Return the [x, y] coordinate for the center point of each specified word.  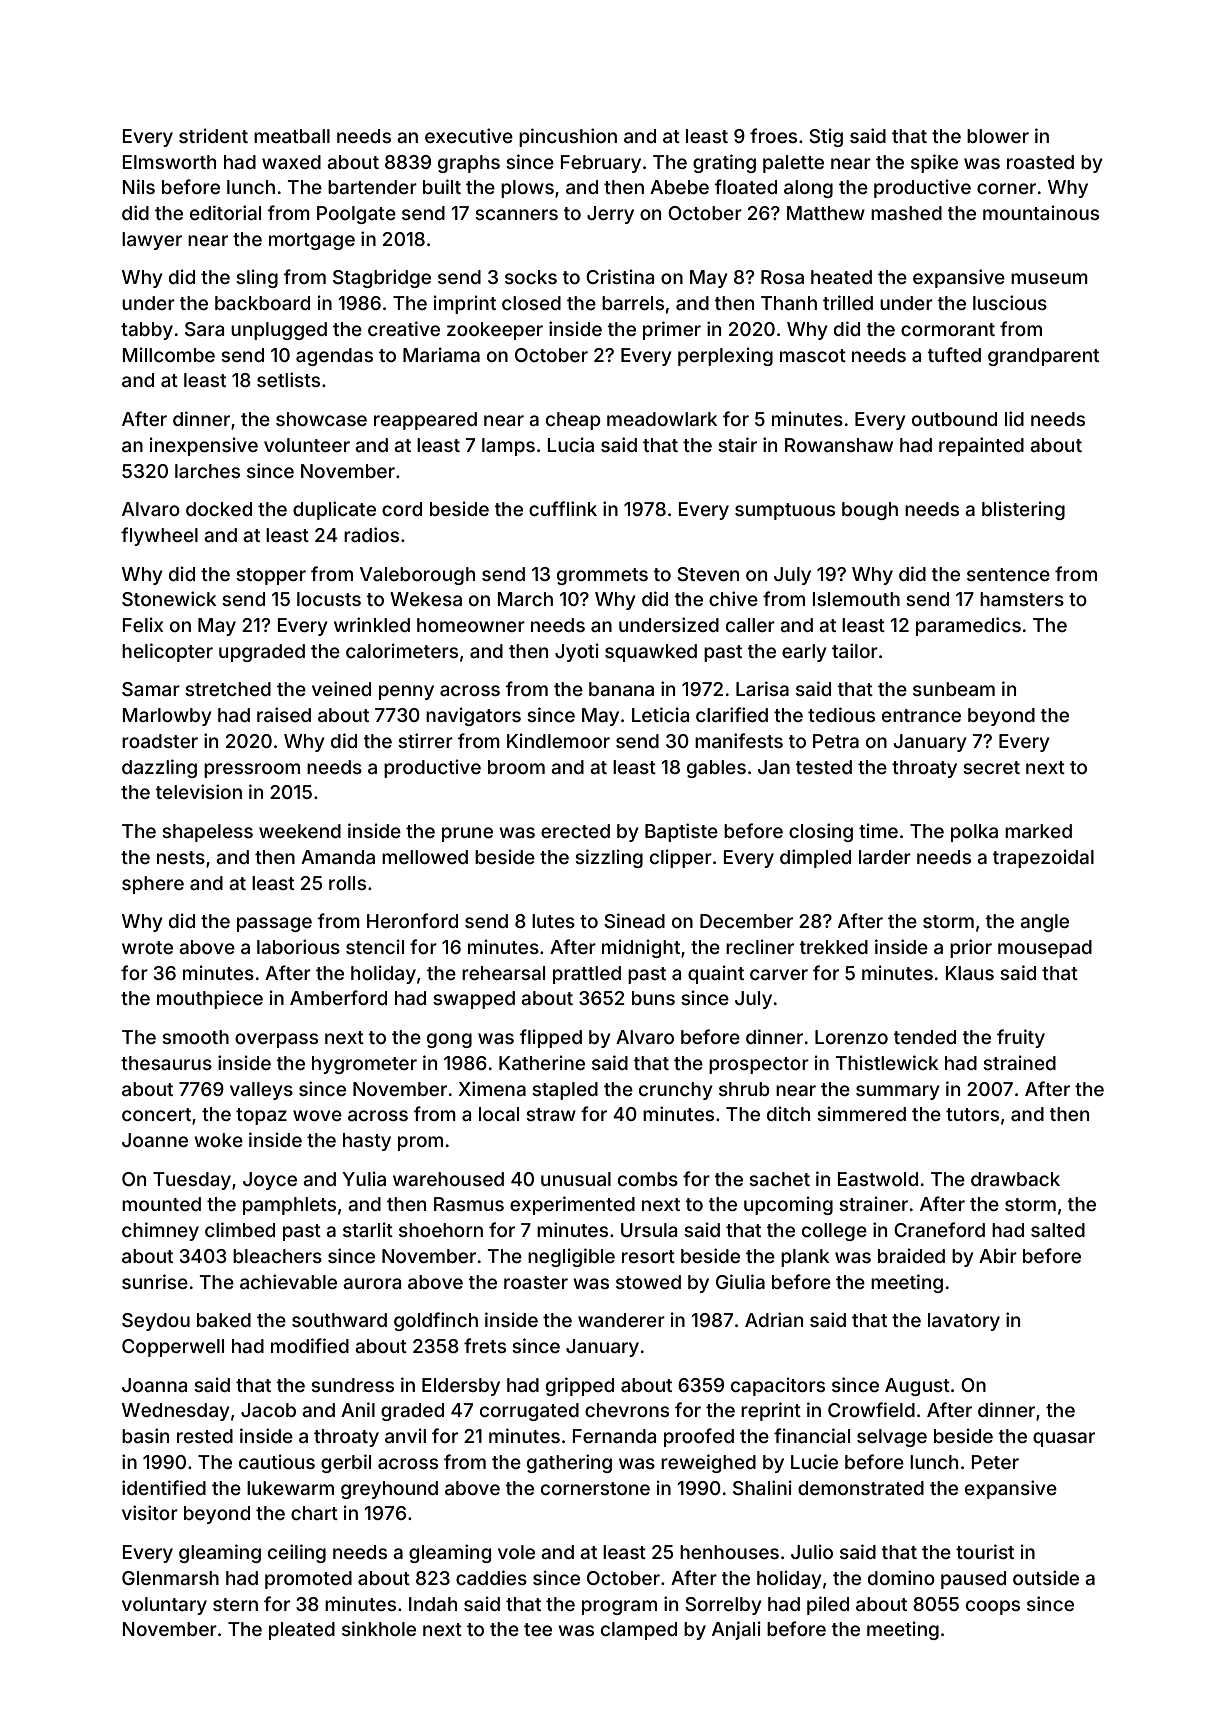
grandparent [1043, 357]
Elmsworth [169, 162]
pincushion [568, 137]
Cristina [620, 276]
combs [648, 1179]
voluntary [164, 1606]
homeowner [471, 625]
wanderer [621, 1320]
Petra [836, 741]
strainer [873, 1203]
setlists [288, 379]
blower [998, 136]
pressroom [252, 770]
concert [156, 1114]
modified [310, 1345]
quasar [1064, 1439]
